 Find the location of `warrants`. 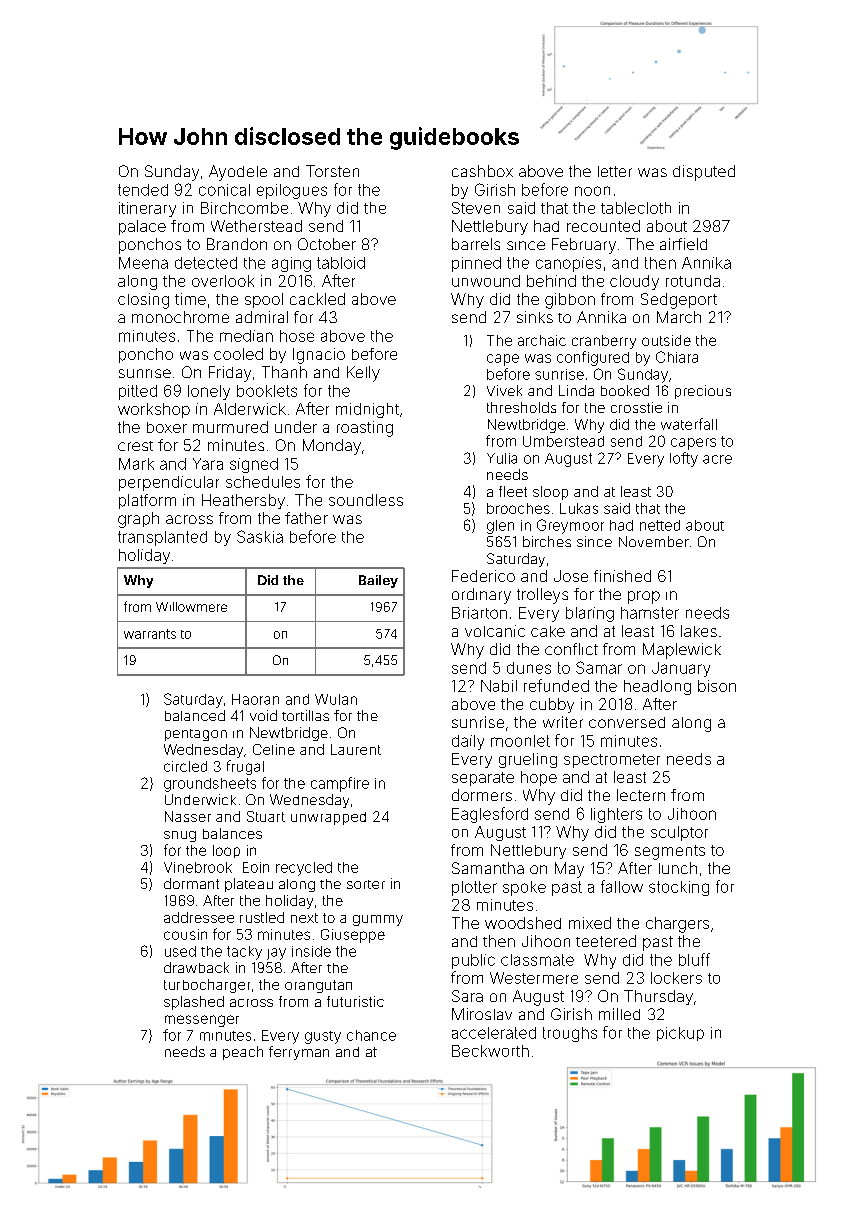

warrants is located at coordinates (150, 634).
